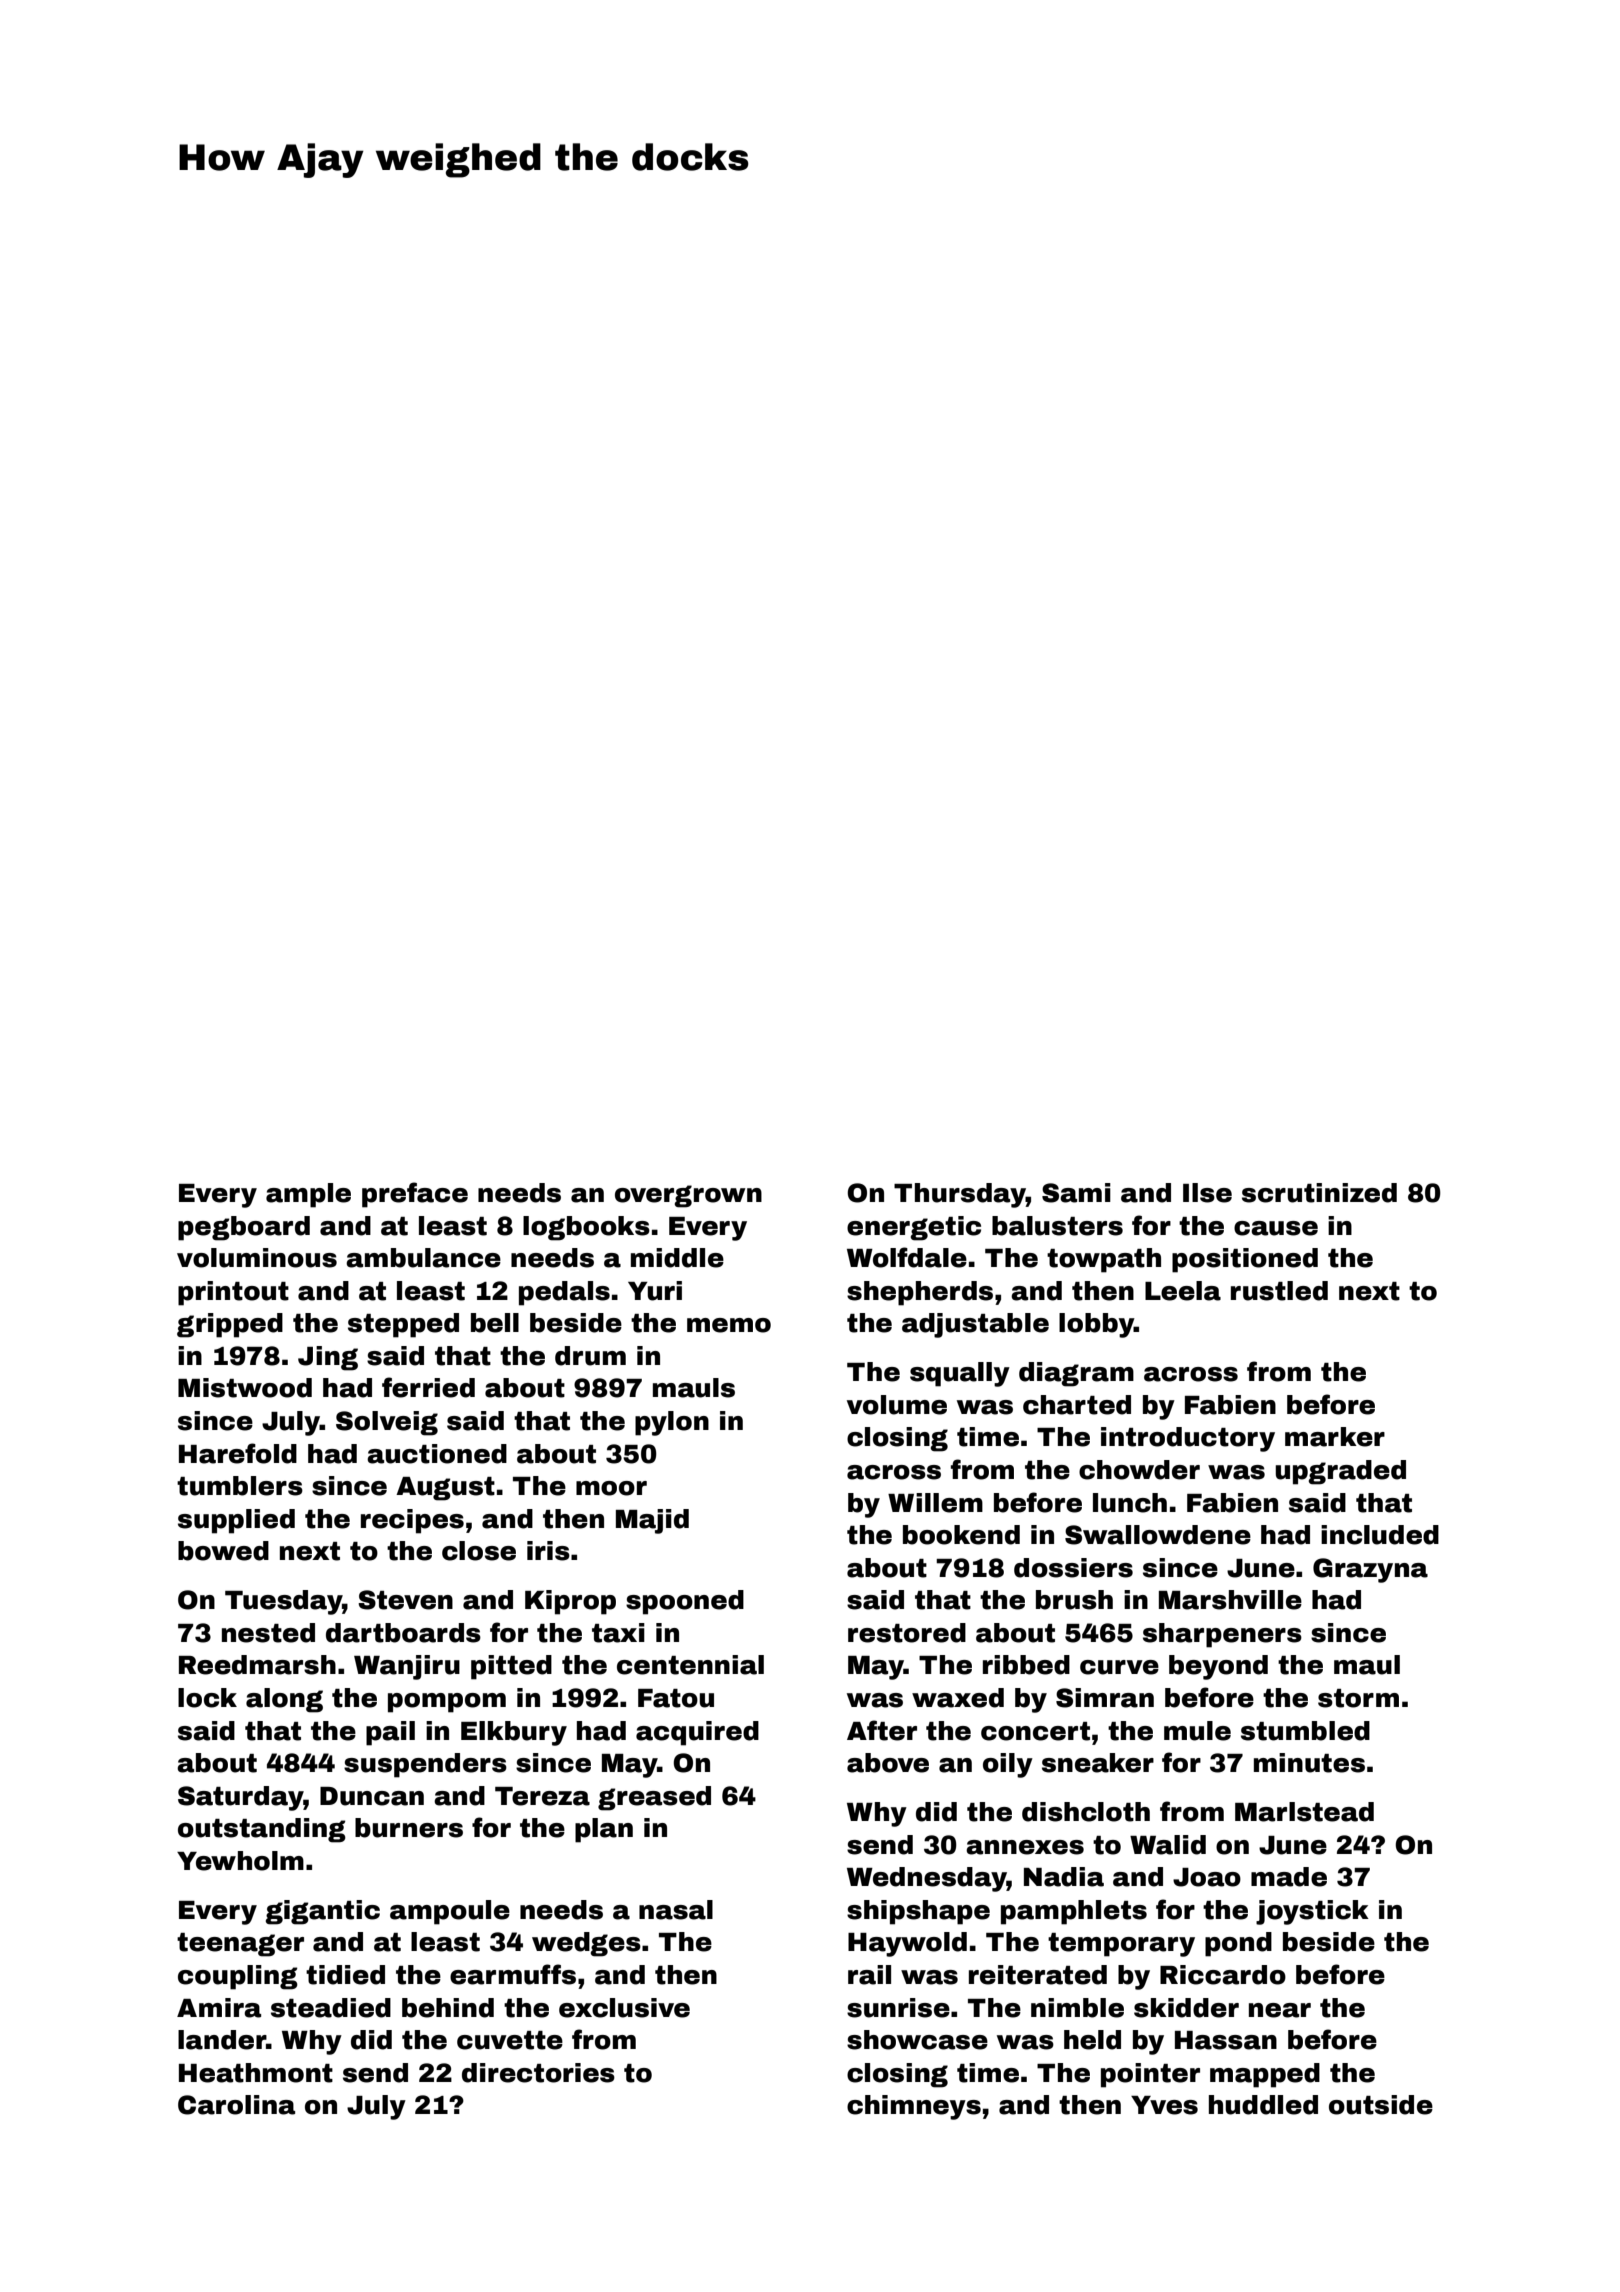  I want to click on Marlstead, so click(1304, 1812).
